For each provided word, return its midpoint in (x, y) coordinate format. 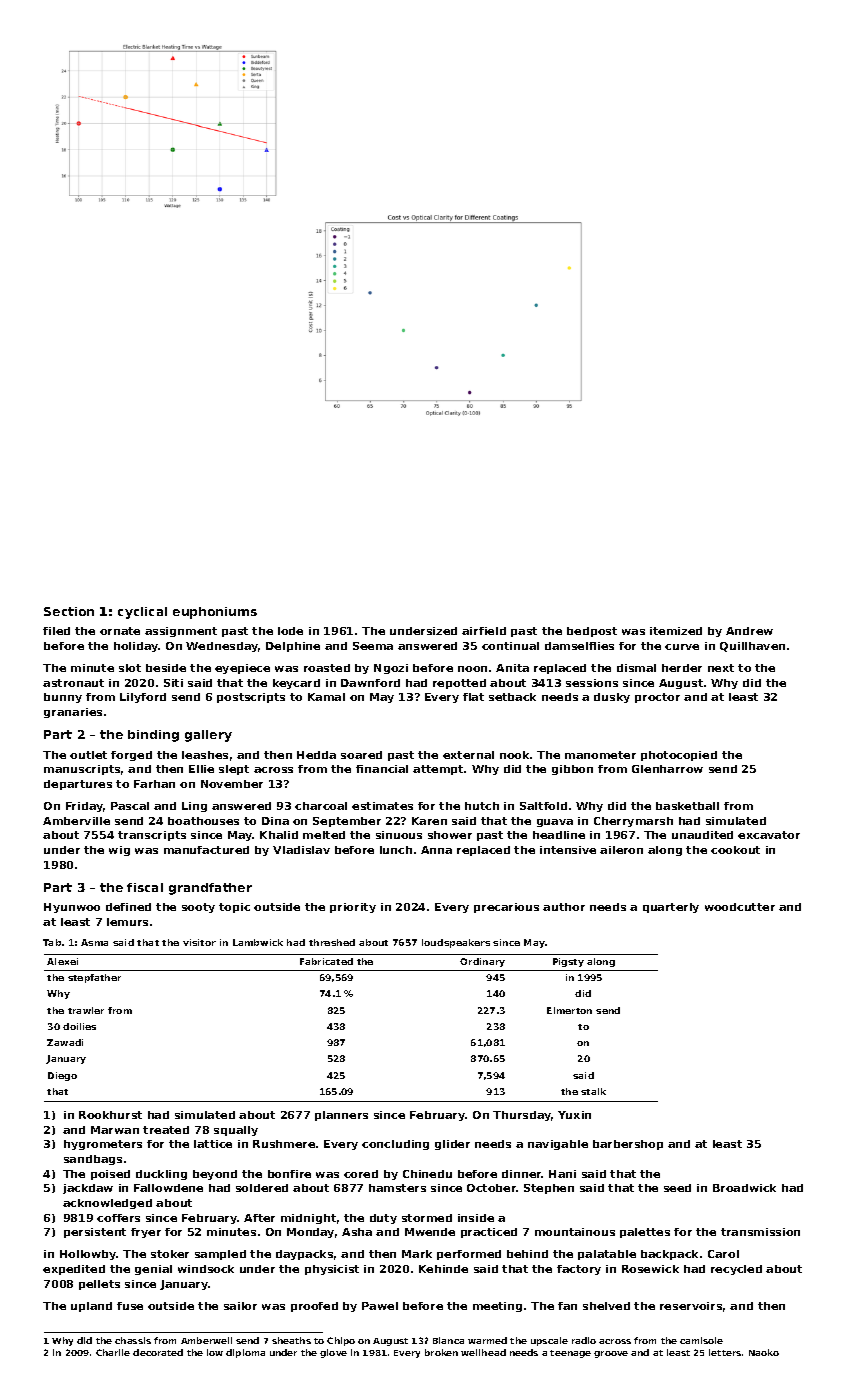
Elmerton (569, 1010)
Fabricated (326, 961)
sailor (240, 1306)
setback (512, 697)
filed (56, 631)
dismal (636, 668)
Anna (436, 850)
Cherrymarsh (633, 822)
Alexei (62, 961)
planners (341, 1116)
